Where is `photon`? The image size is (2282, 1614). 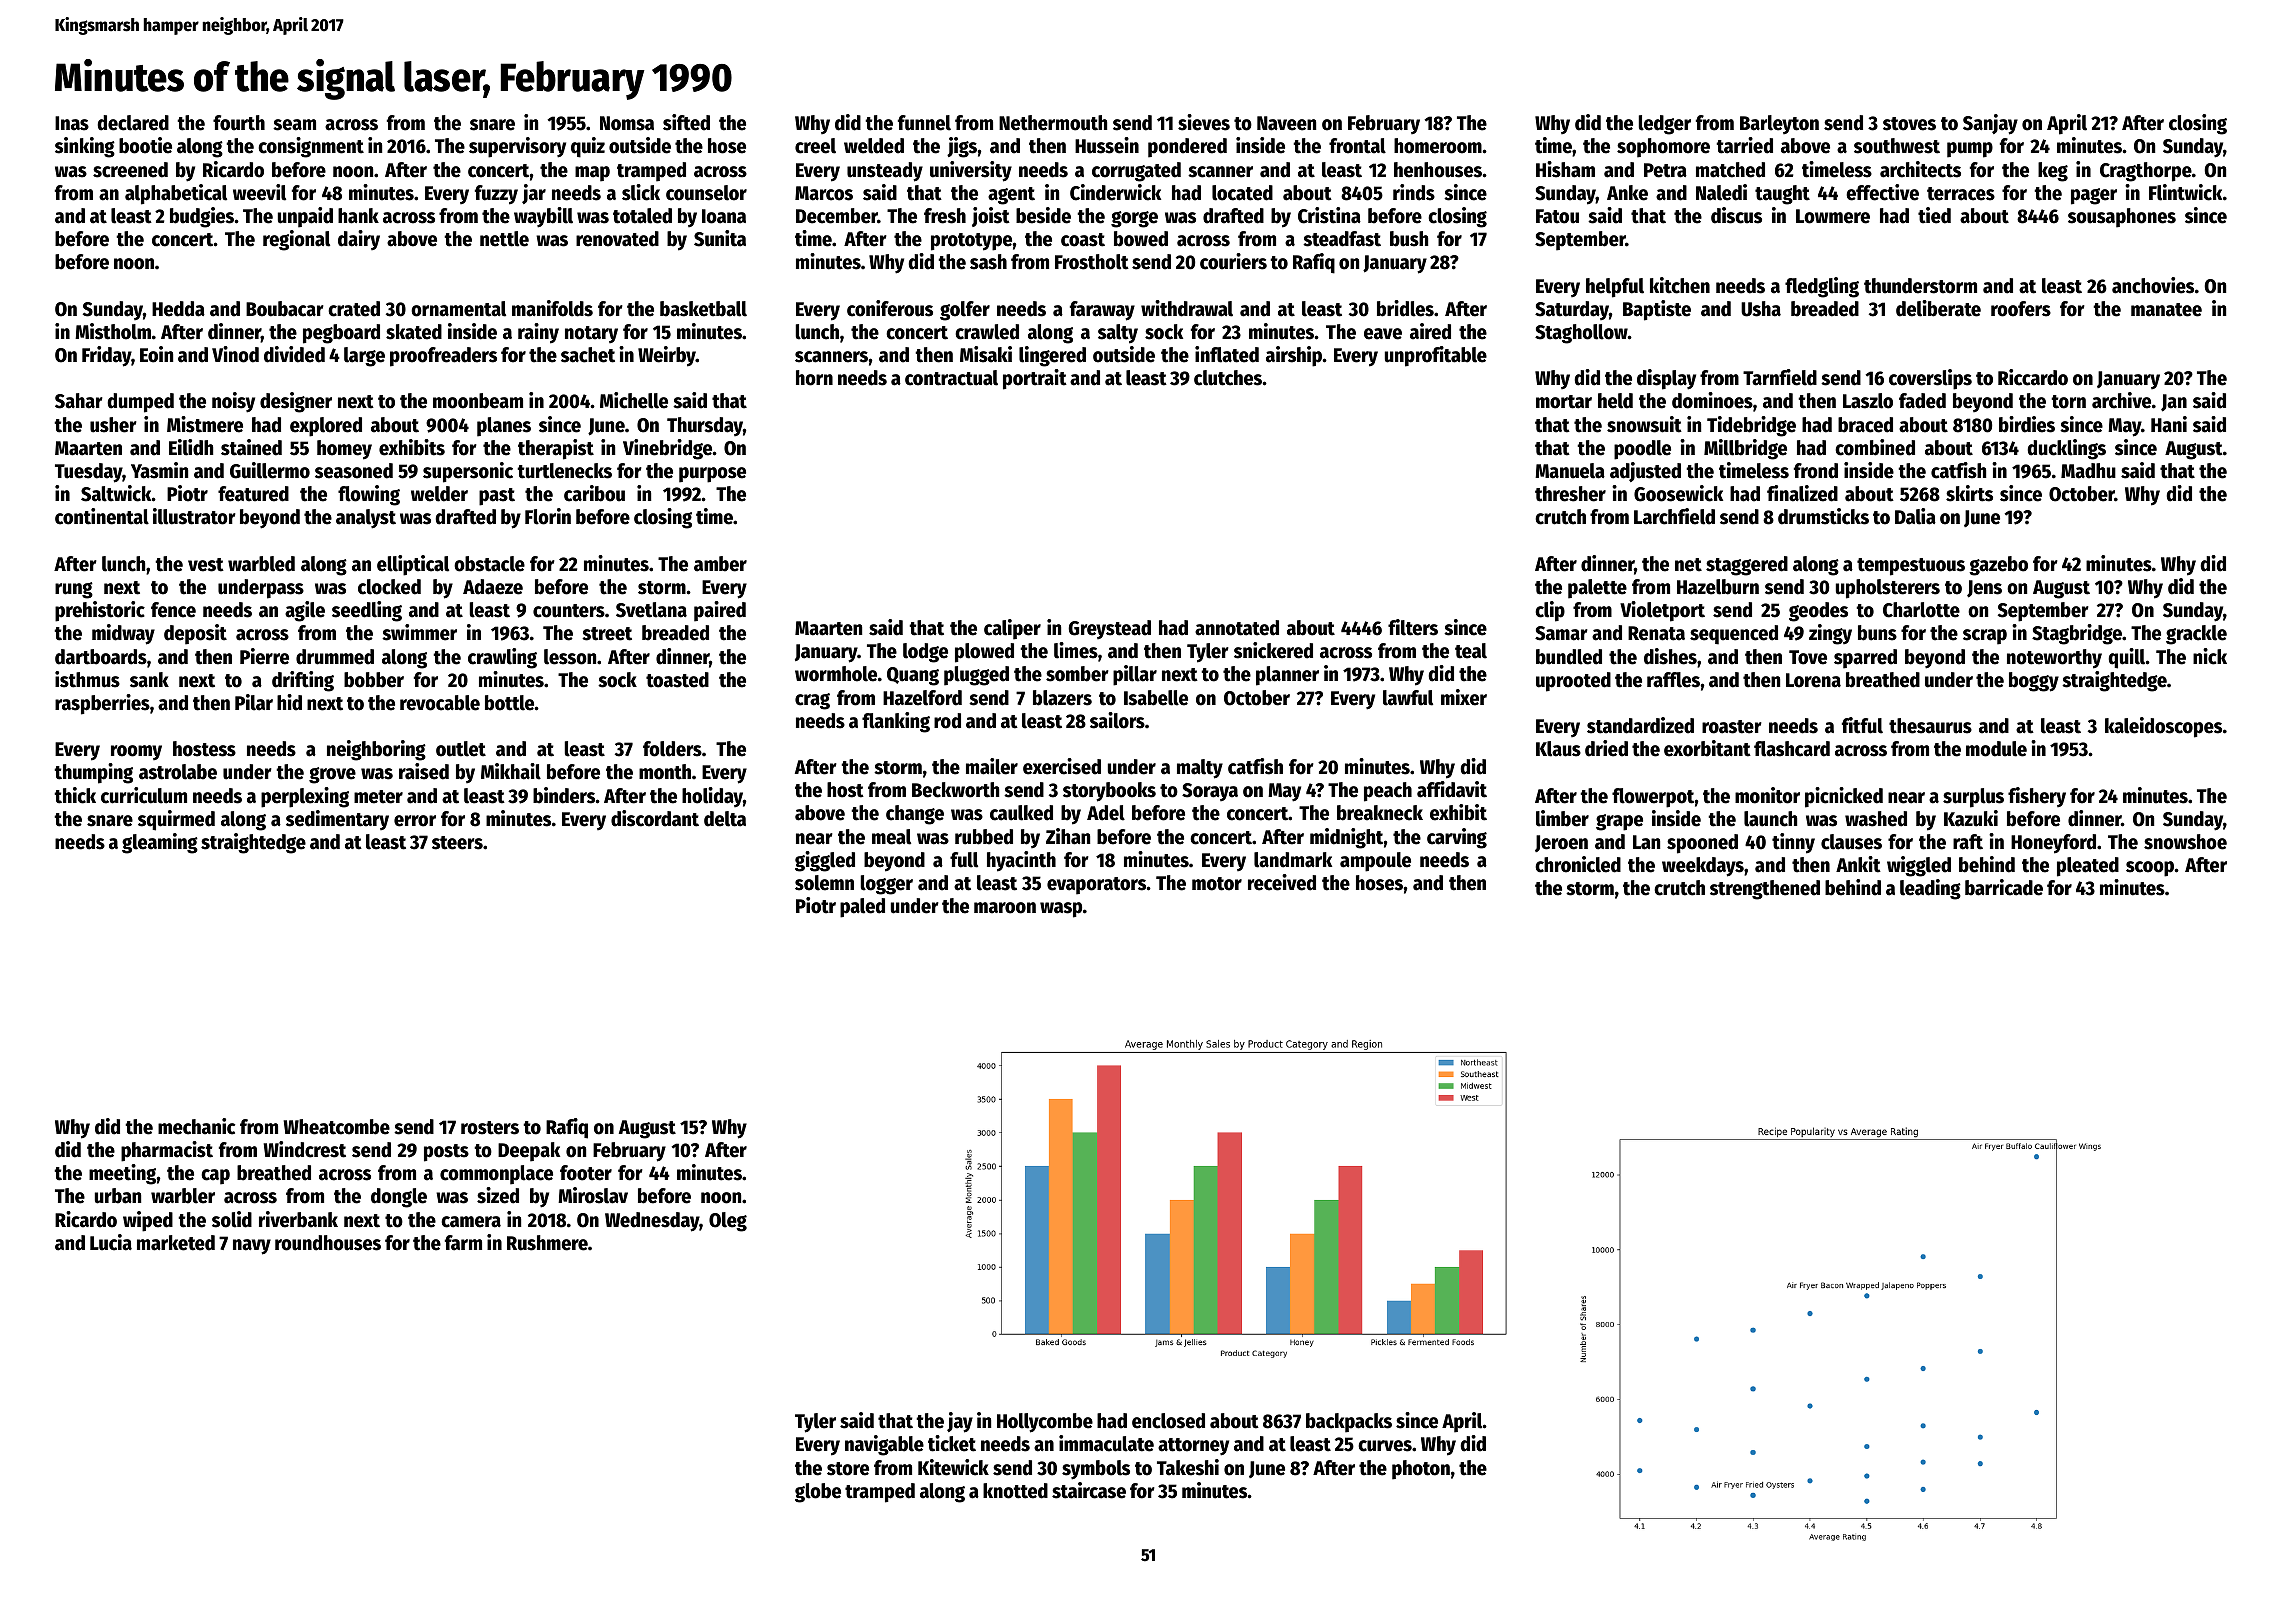 photon is located at coordinates (1421, 1470).
